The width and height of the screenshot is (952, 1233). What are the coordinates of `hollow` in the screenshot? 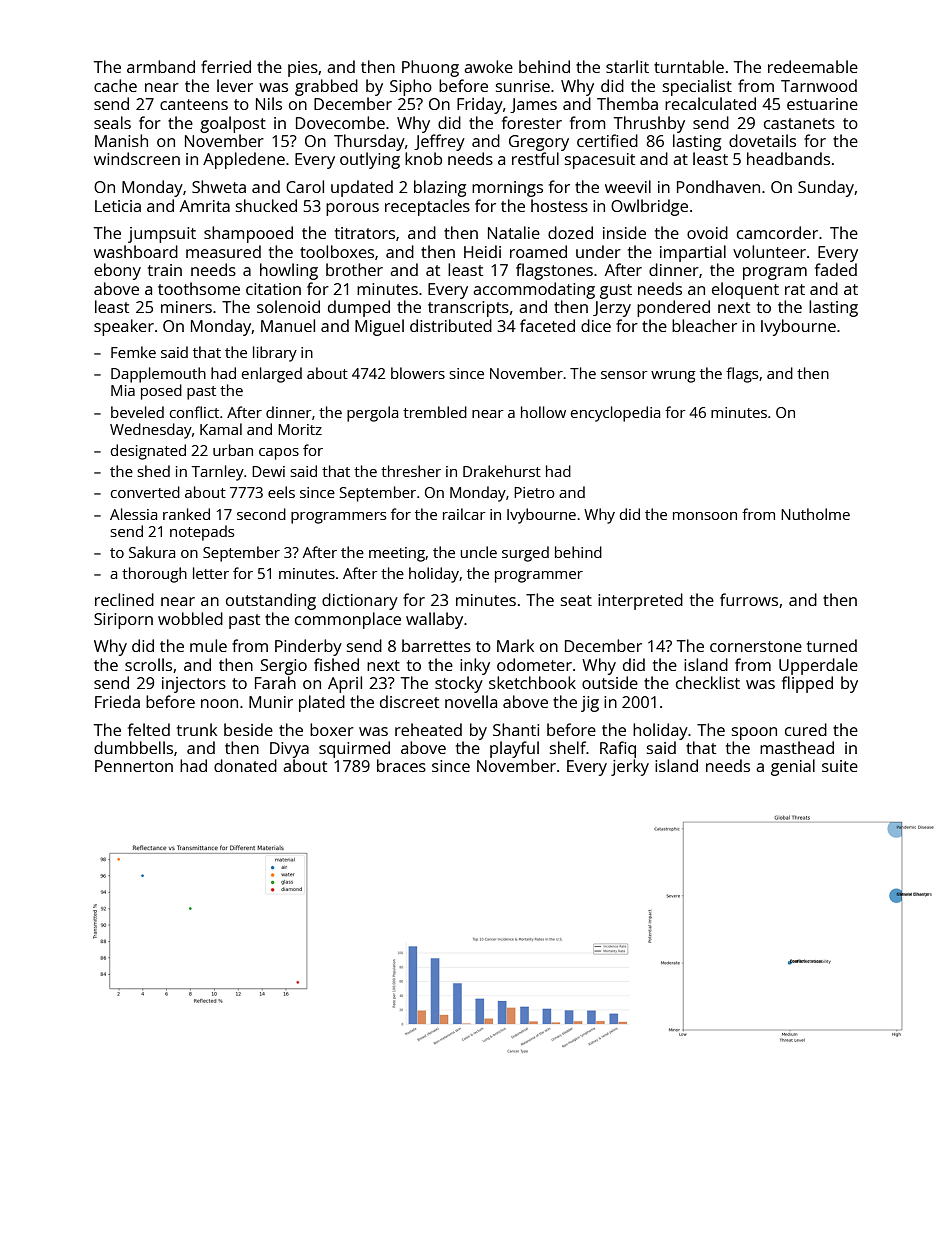 It's located at (543, 412).
